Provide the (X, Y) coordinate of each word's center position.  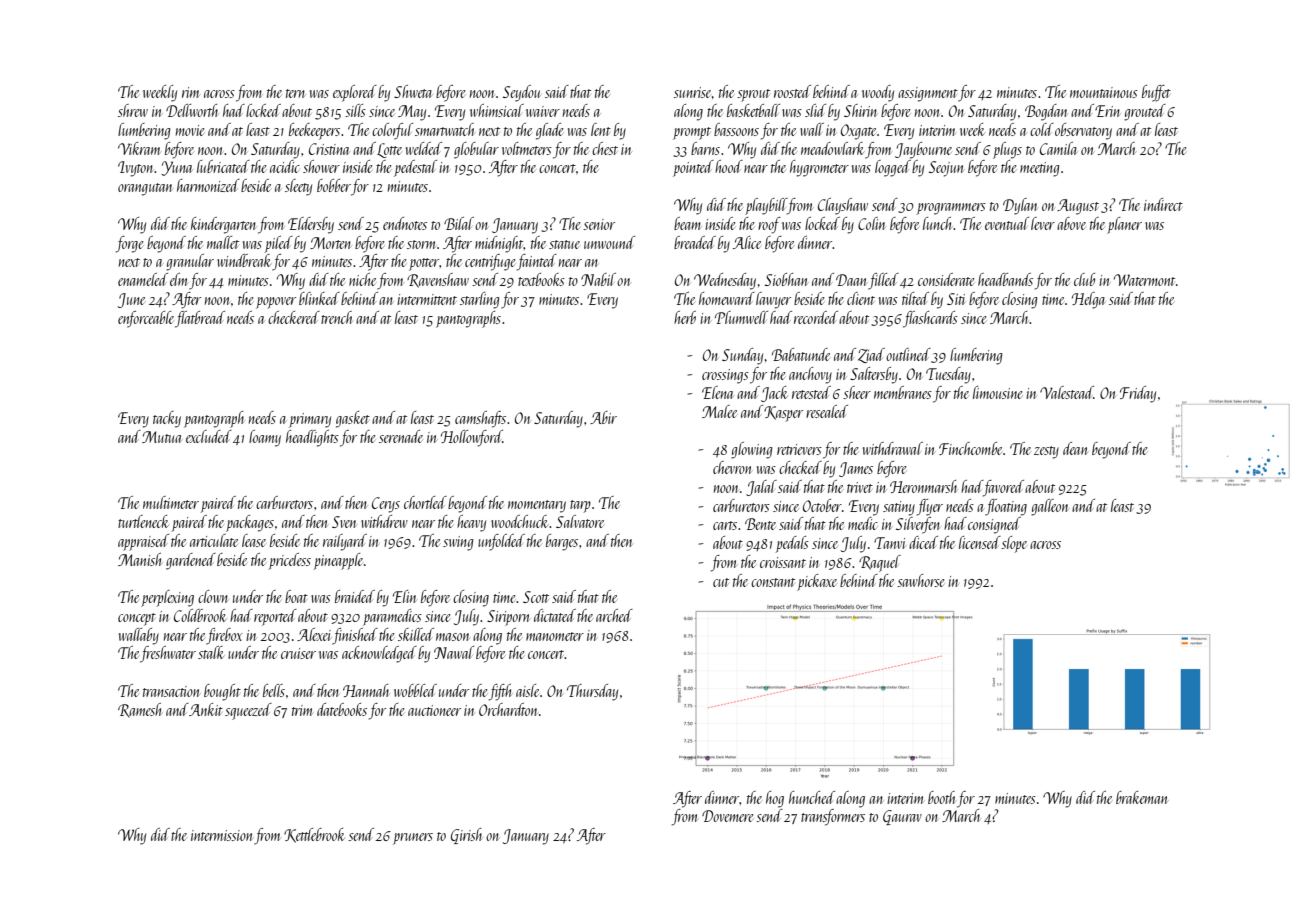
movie (190, 130)
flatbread (200, 319)
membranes (903, 392)
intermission (222, 835)
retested (811, 392)
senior (599, 224)
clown (213, 596)
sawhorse (920, 580)
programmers (951, 209)
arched (614, 615)
